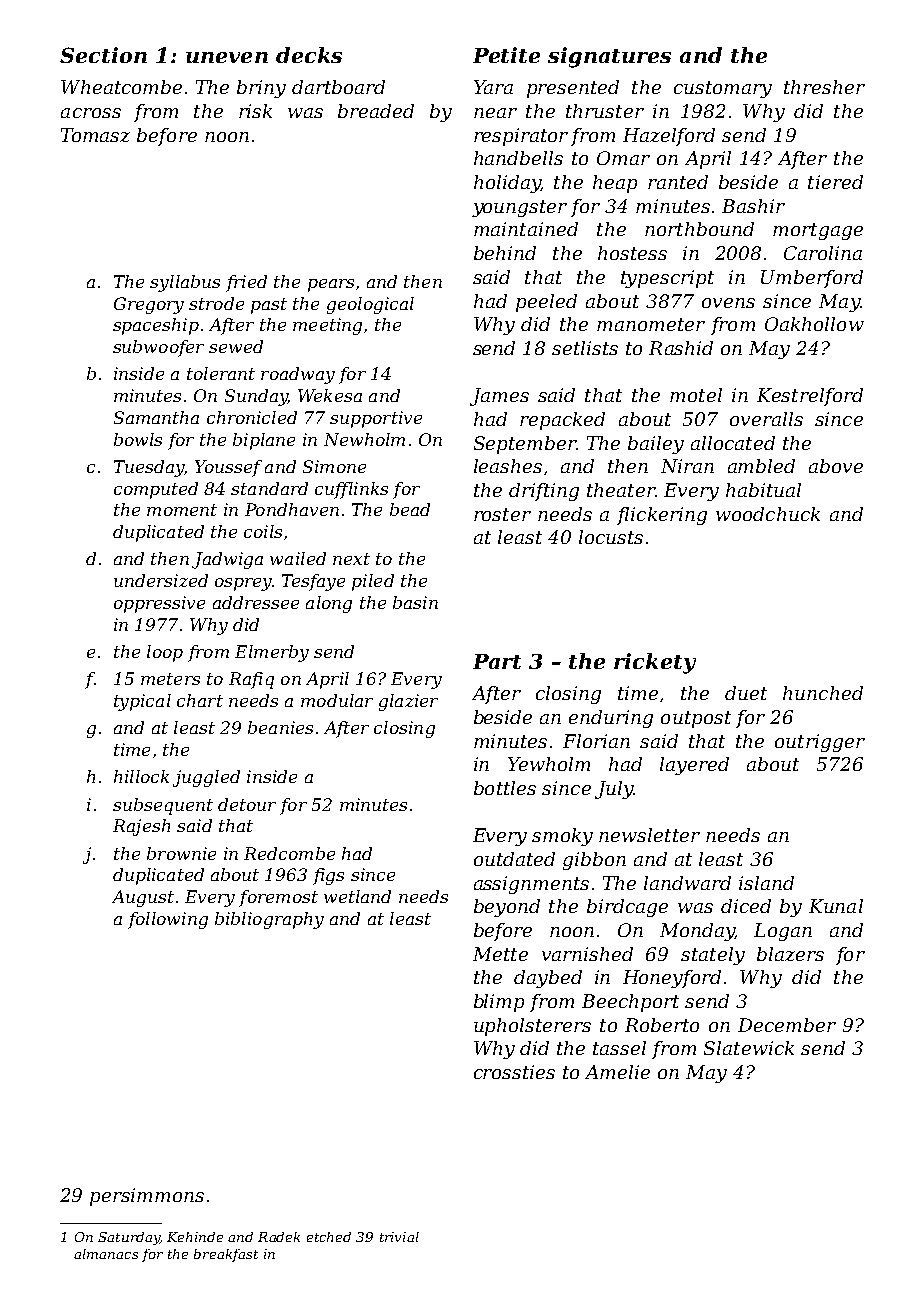 This screenshot has width=924, height=1308. I want to click on past, so click(269, 306).
